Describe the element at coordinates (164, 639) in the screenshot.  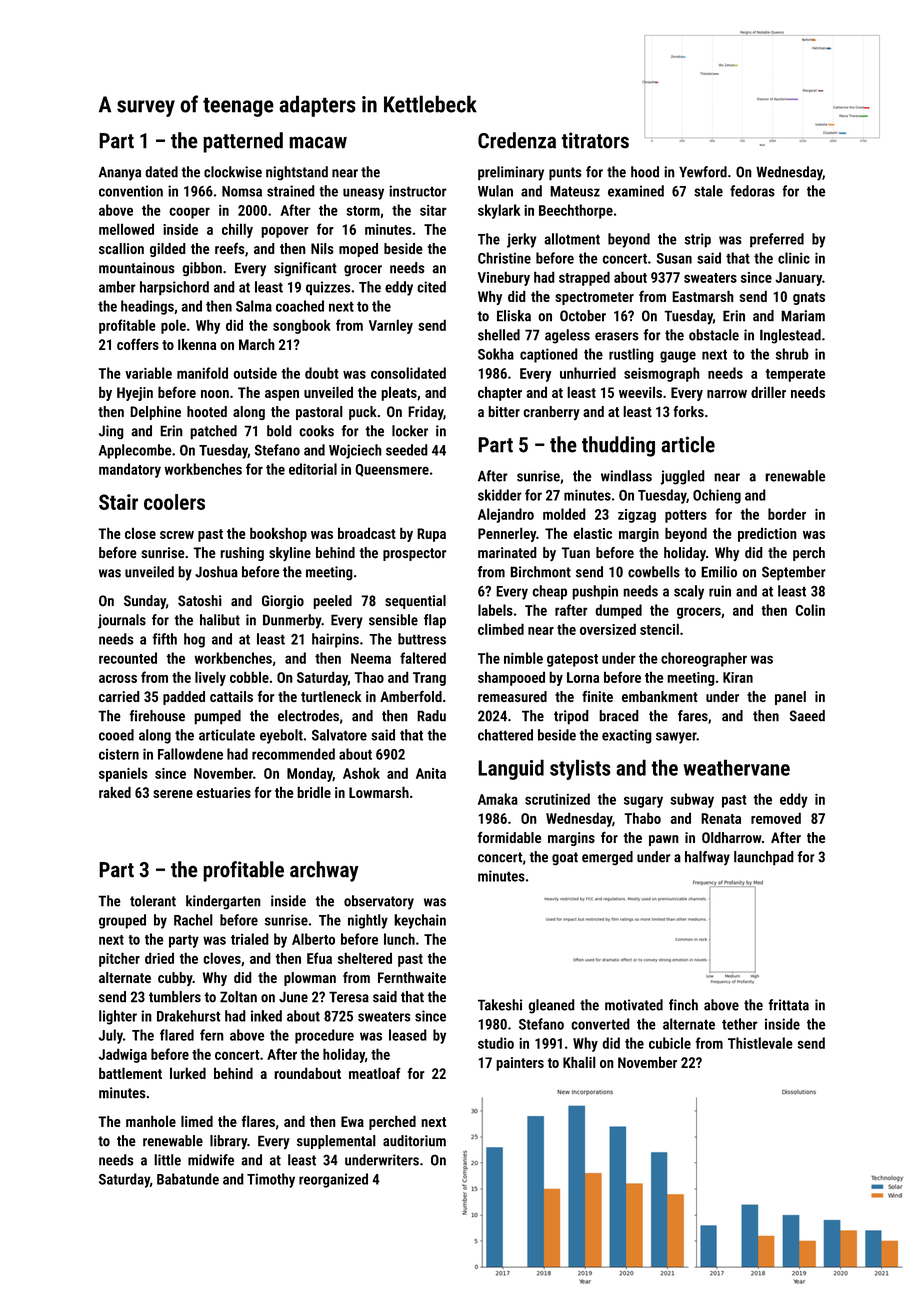
I see `fifth` at that location.
